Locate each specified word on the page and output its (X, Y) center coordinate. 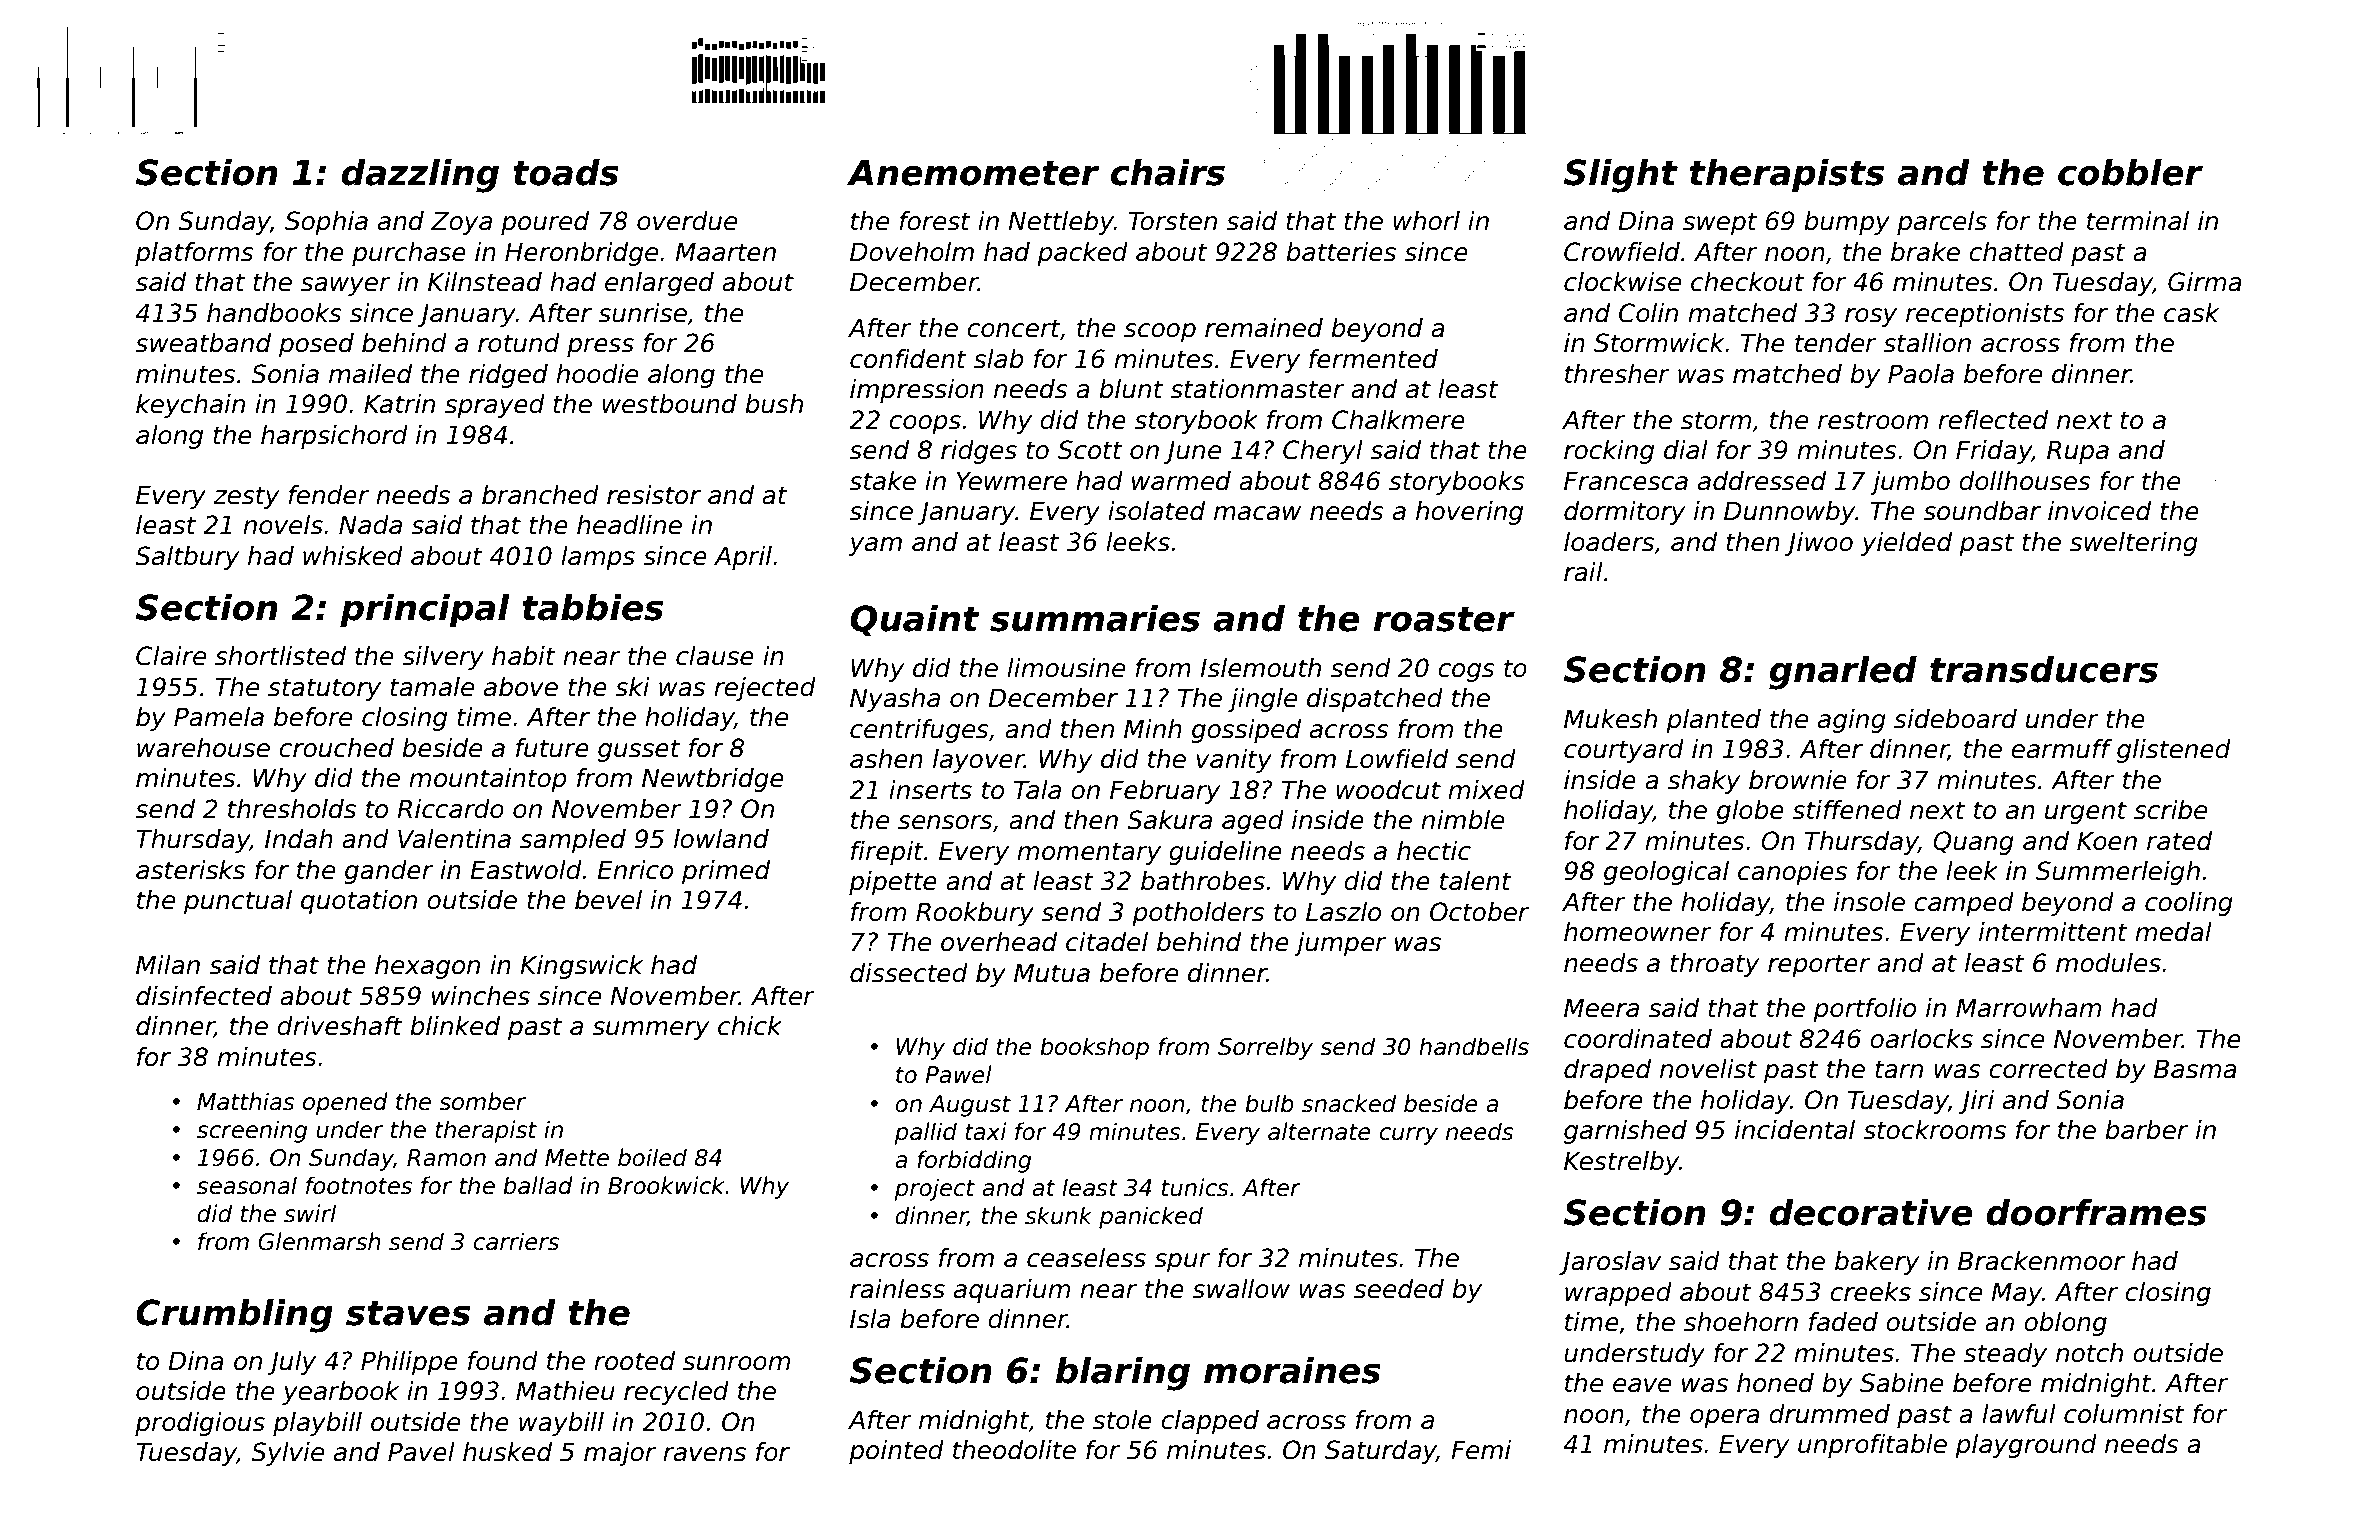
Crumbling (234, 1316)
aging (1852, 721)
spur (1182, 1262)
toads (566, 172)
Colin (1648, 313)
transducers (2044, 669)
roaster (1444, 619)
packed (1082, 254)
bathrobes (1203, 881)
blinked (455, 1026)
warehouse (203, 748)
